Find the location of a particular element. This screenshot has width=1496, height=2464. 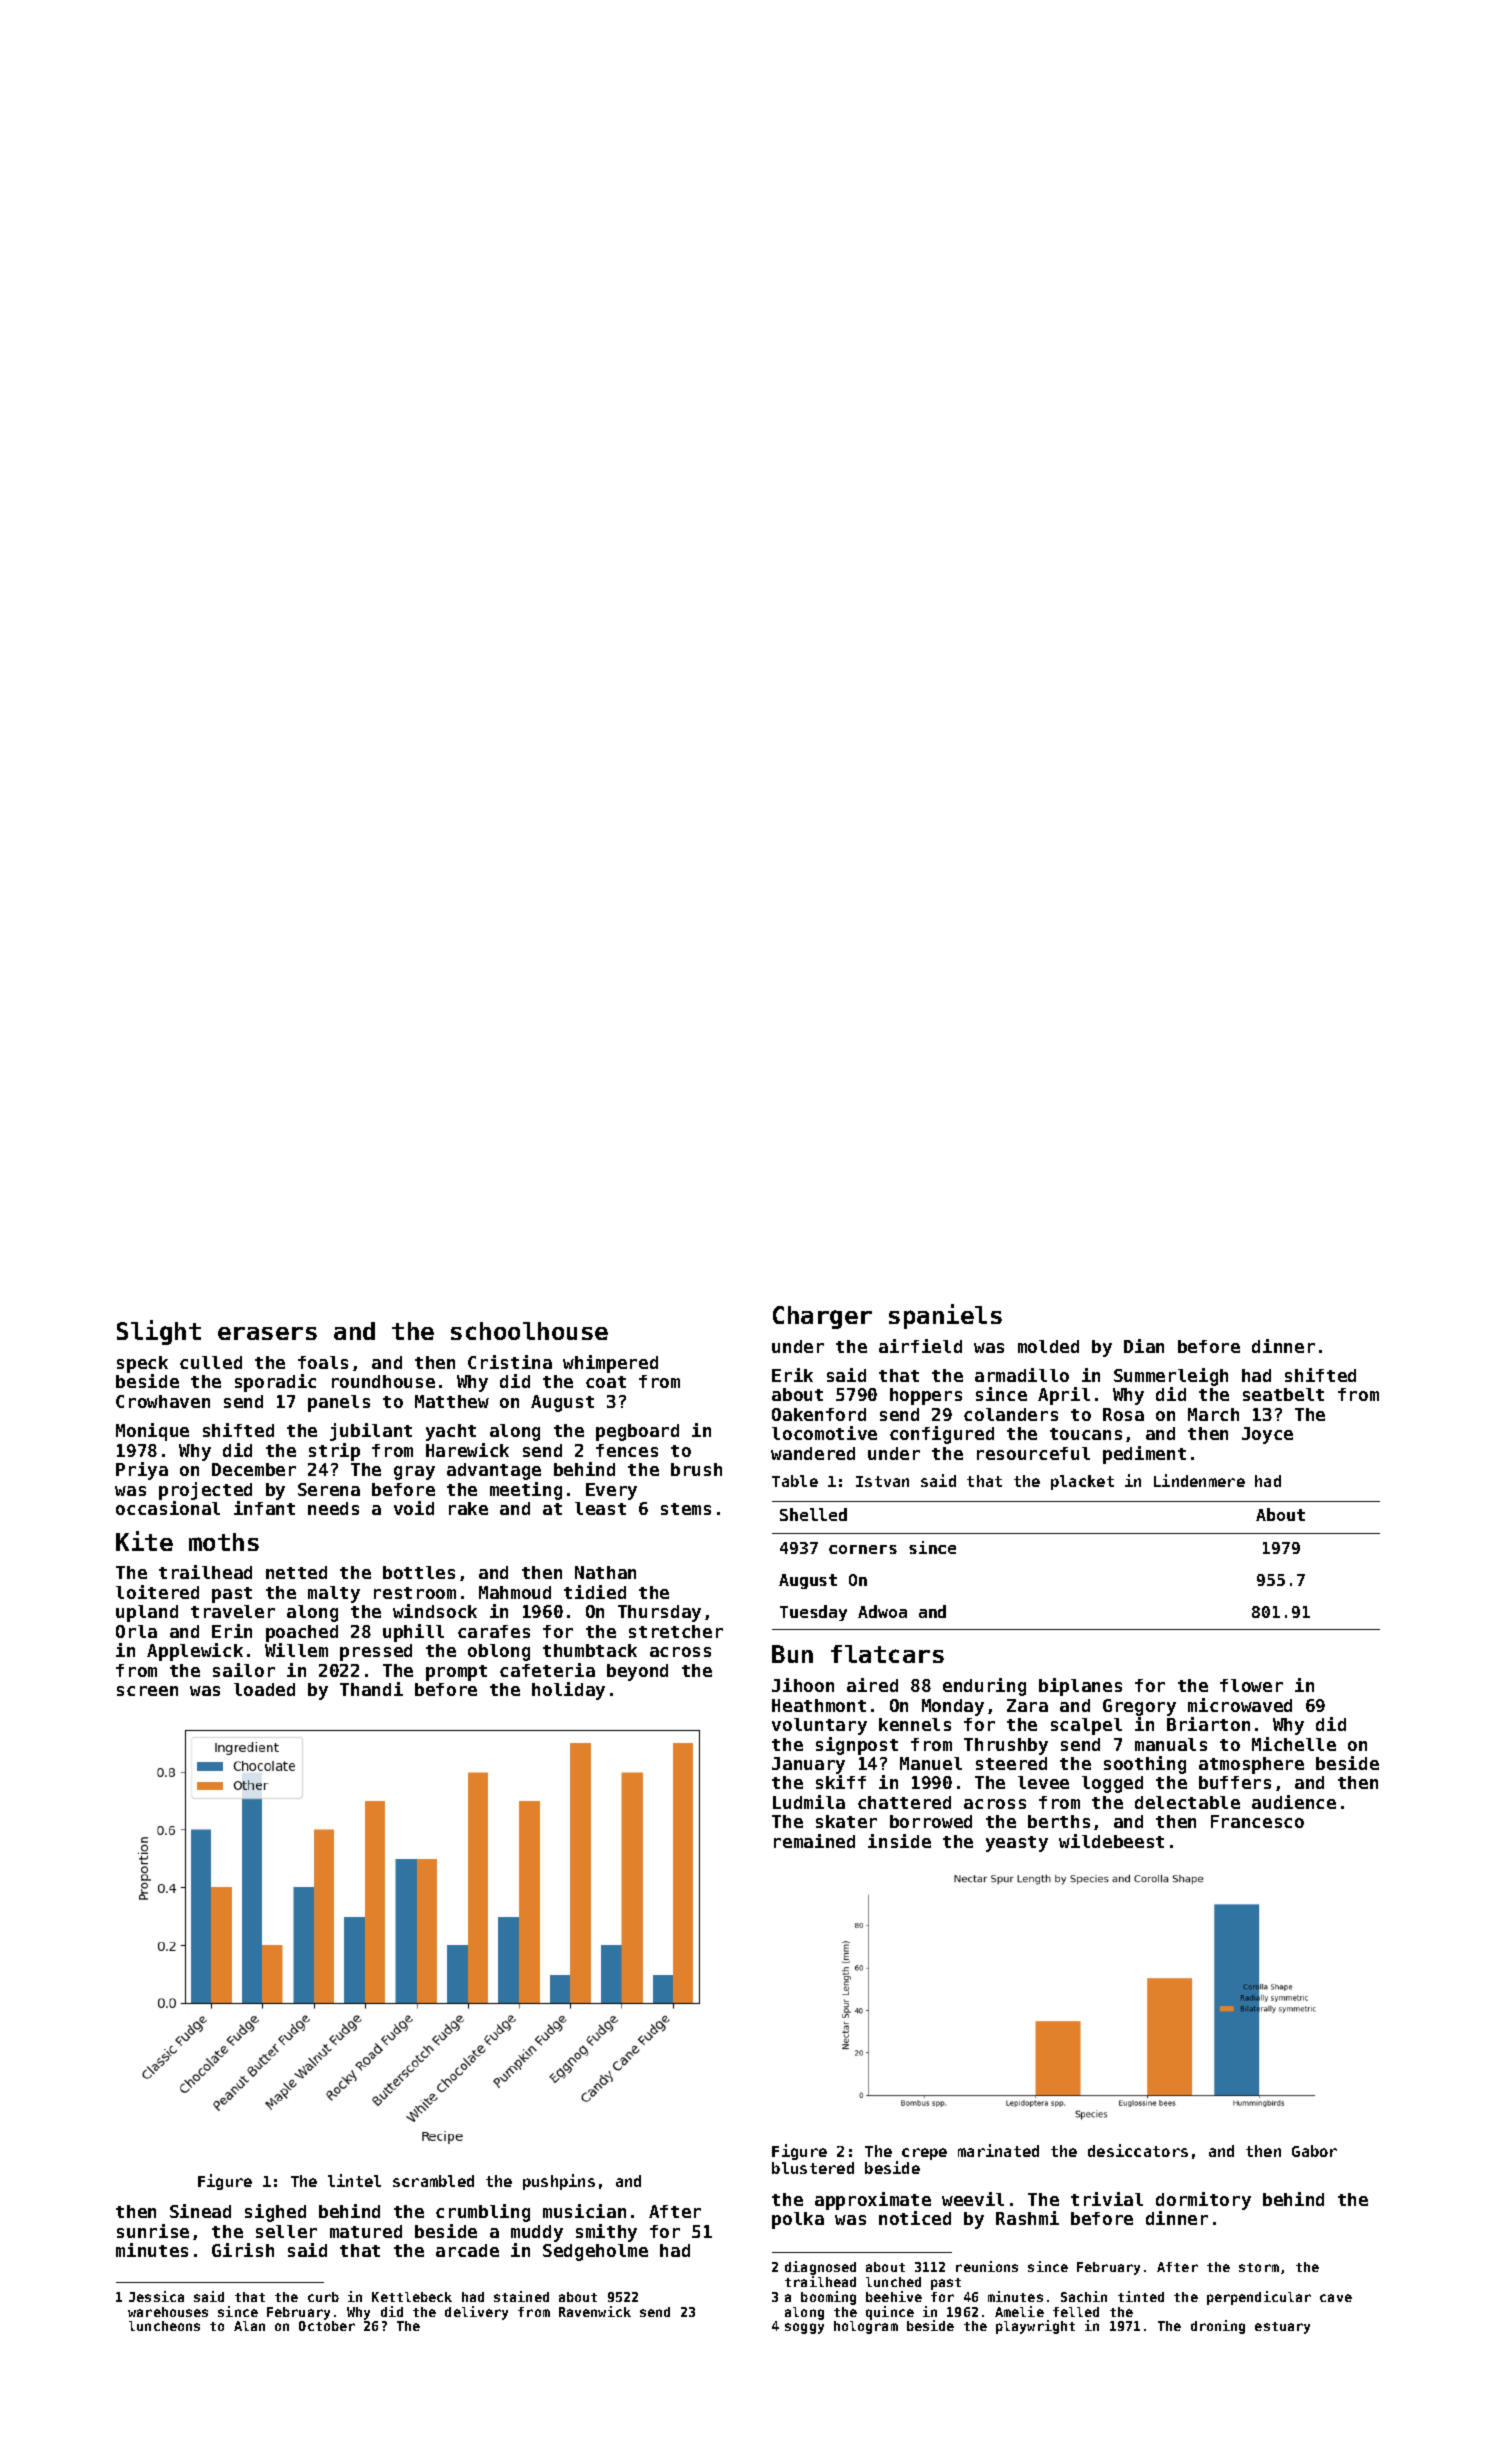

polka is located at coordinates (798, 2220).
